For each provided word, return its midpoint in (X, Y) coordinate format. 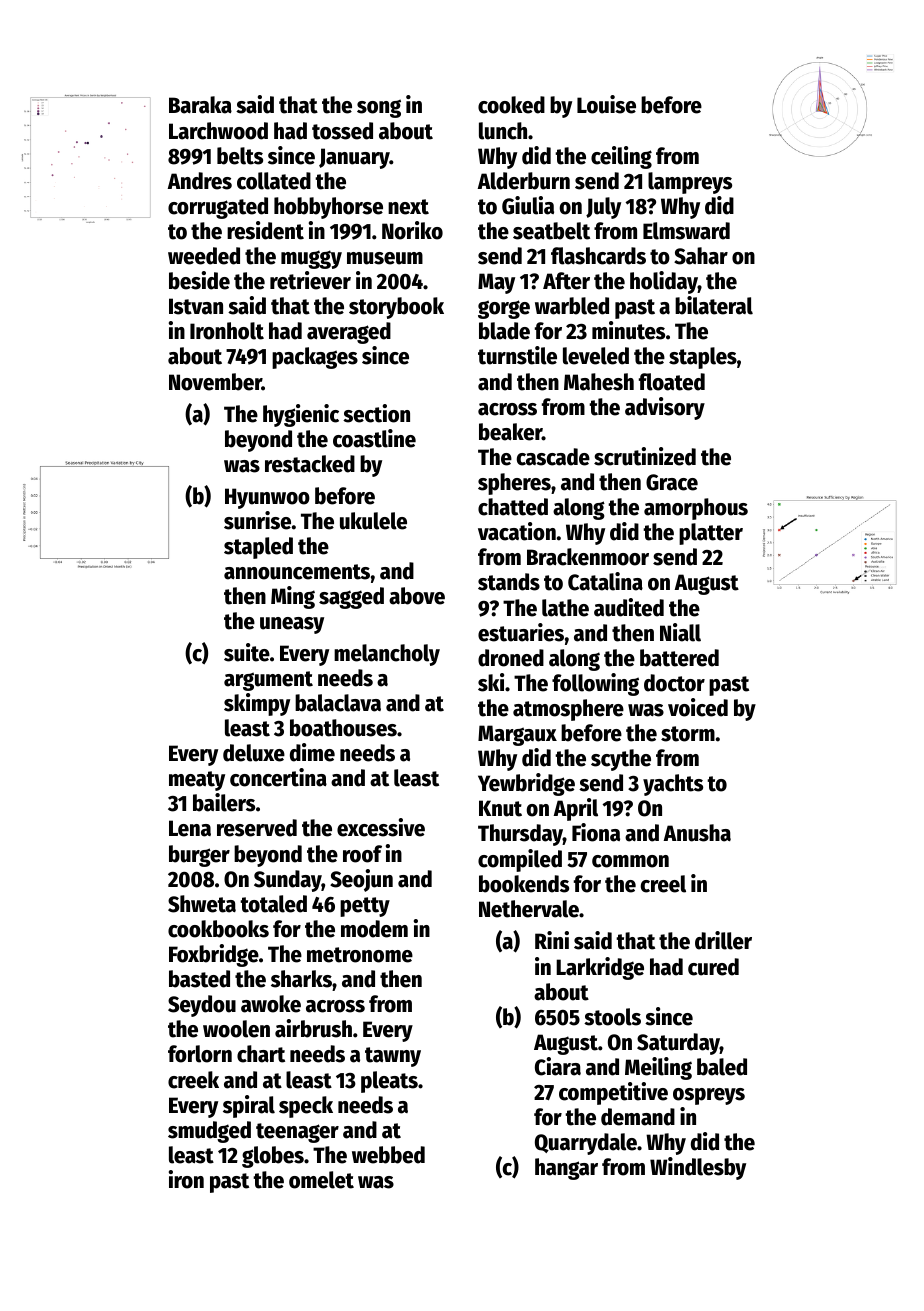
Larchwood (218, 131)
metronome (360, 955)
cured (713, 967)
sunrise (257, 520)
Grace (672, 482)
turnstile (517, 355)
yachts (673, 785)
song (379, 108)
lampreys (690, 183)
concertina (278, 777)
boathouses (343, 728)
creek (193, 1080)
